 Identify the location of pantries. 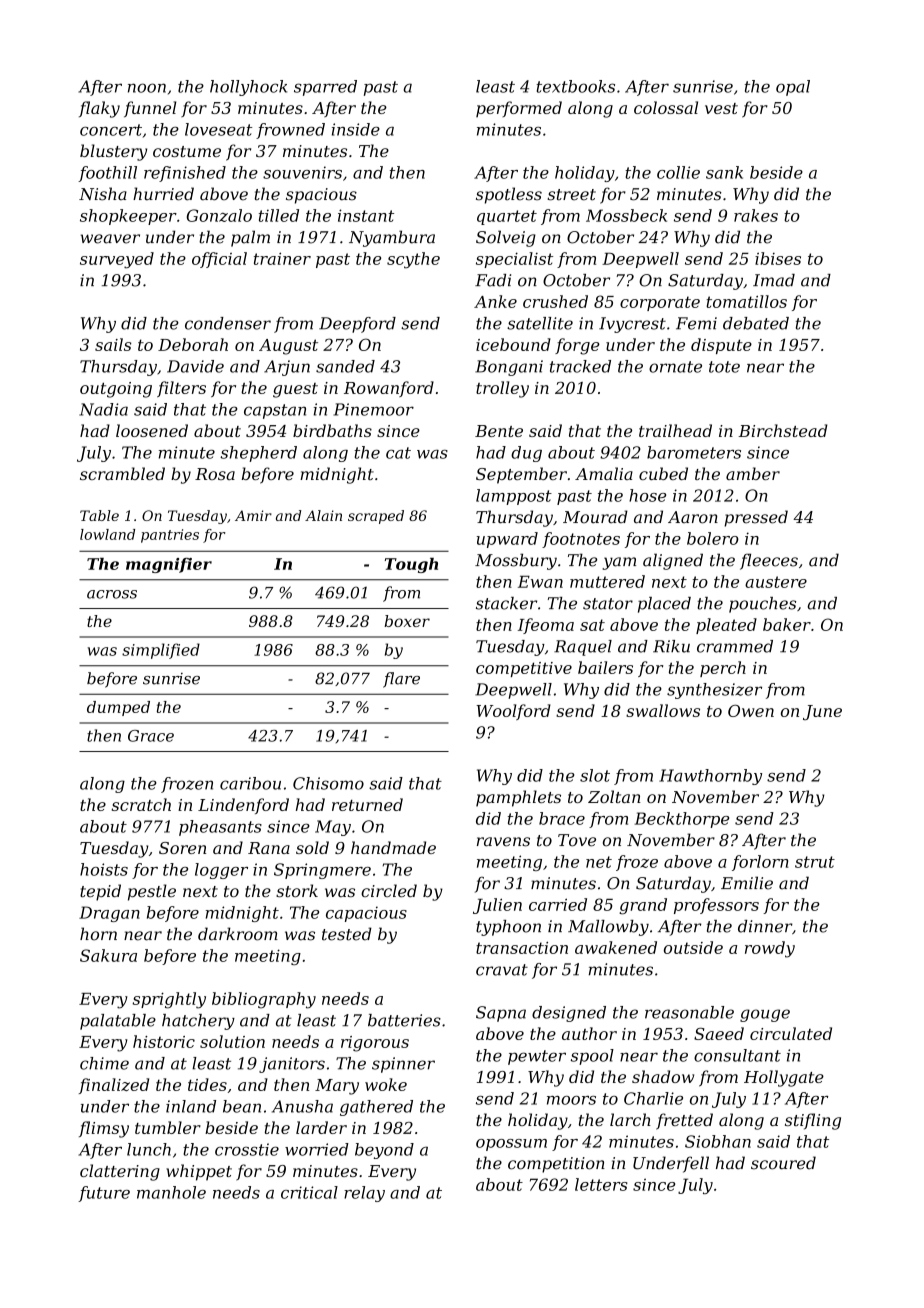
(170, 536).
